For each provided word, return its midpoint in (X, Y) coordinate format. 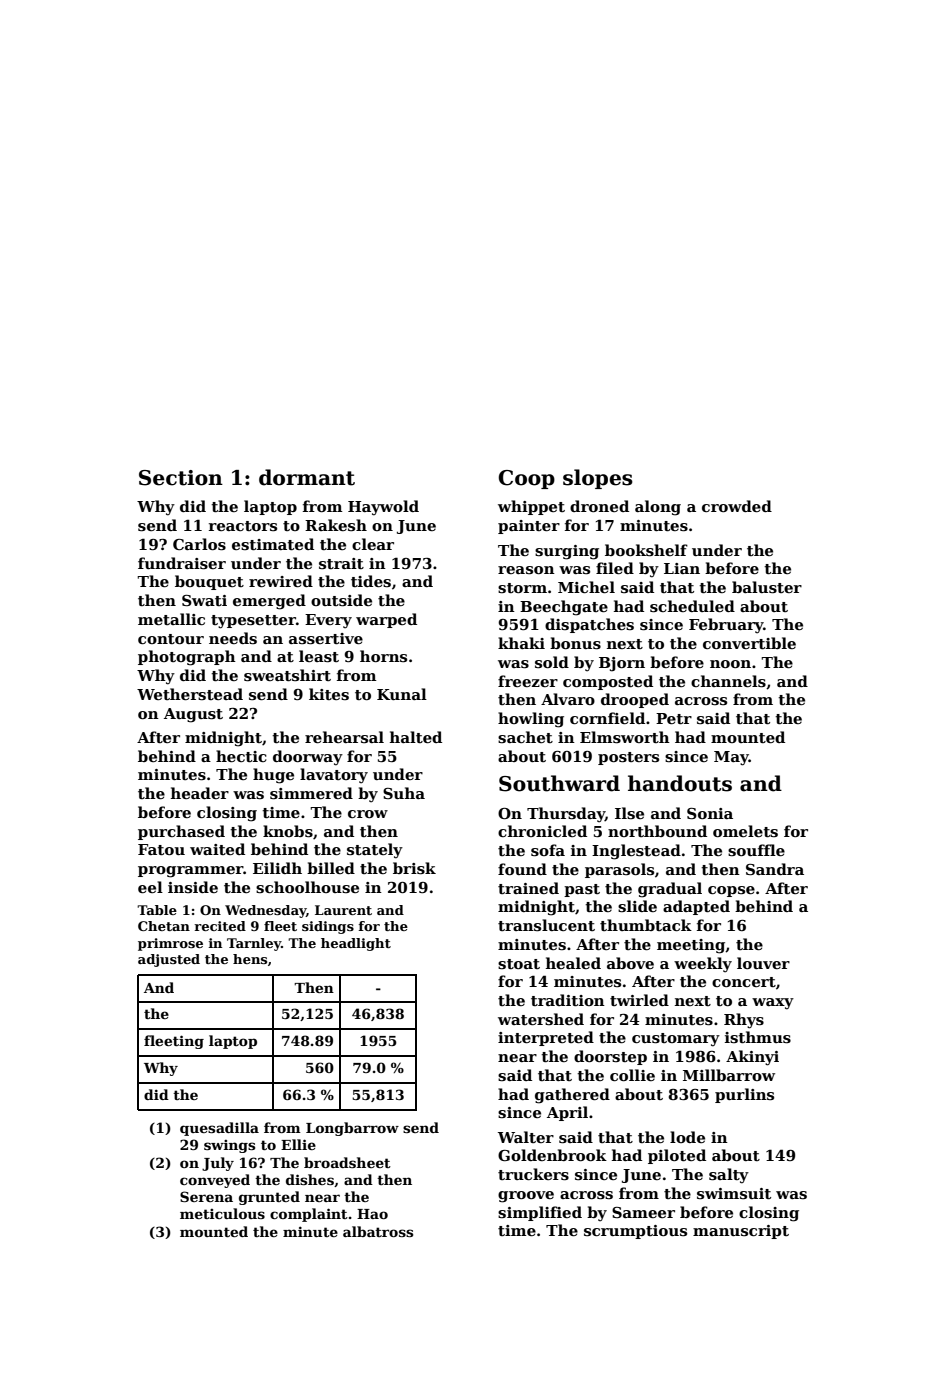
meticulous (222, 1213)
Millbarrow (729, 1075)
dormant (307, 477)
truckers (533, 1174)
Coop (527, 479)
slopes (598, 479)
